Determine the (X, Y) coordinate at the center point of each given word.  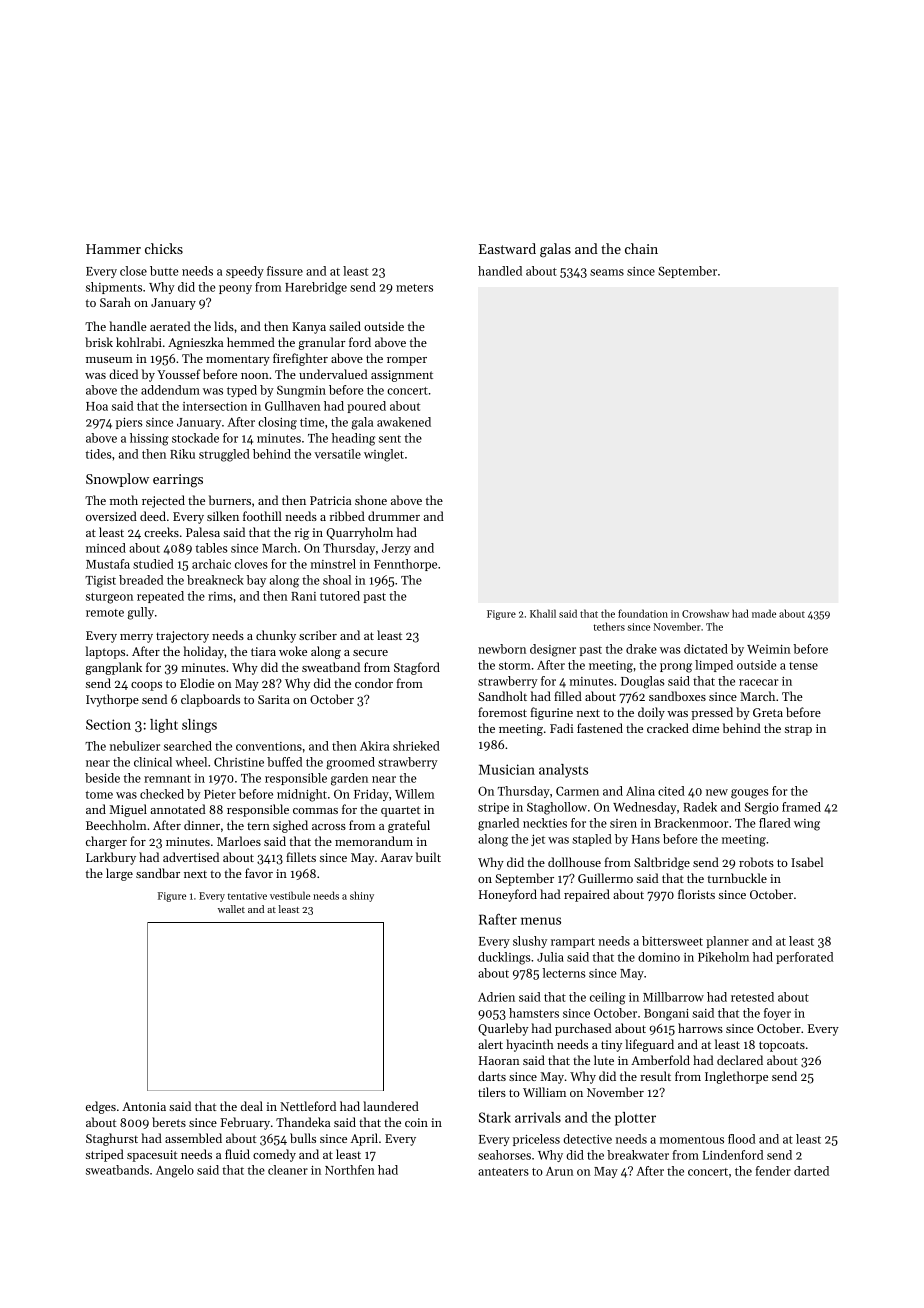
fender (773, 1171)
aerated (170, 326)
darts (492, 1076)
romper (407, 361)
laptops (105, 652)
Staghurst (112, 1139)
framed (801, 807)
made (764, 613)
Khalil (543, 613)
